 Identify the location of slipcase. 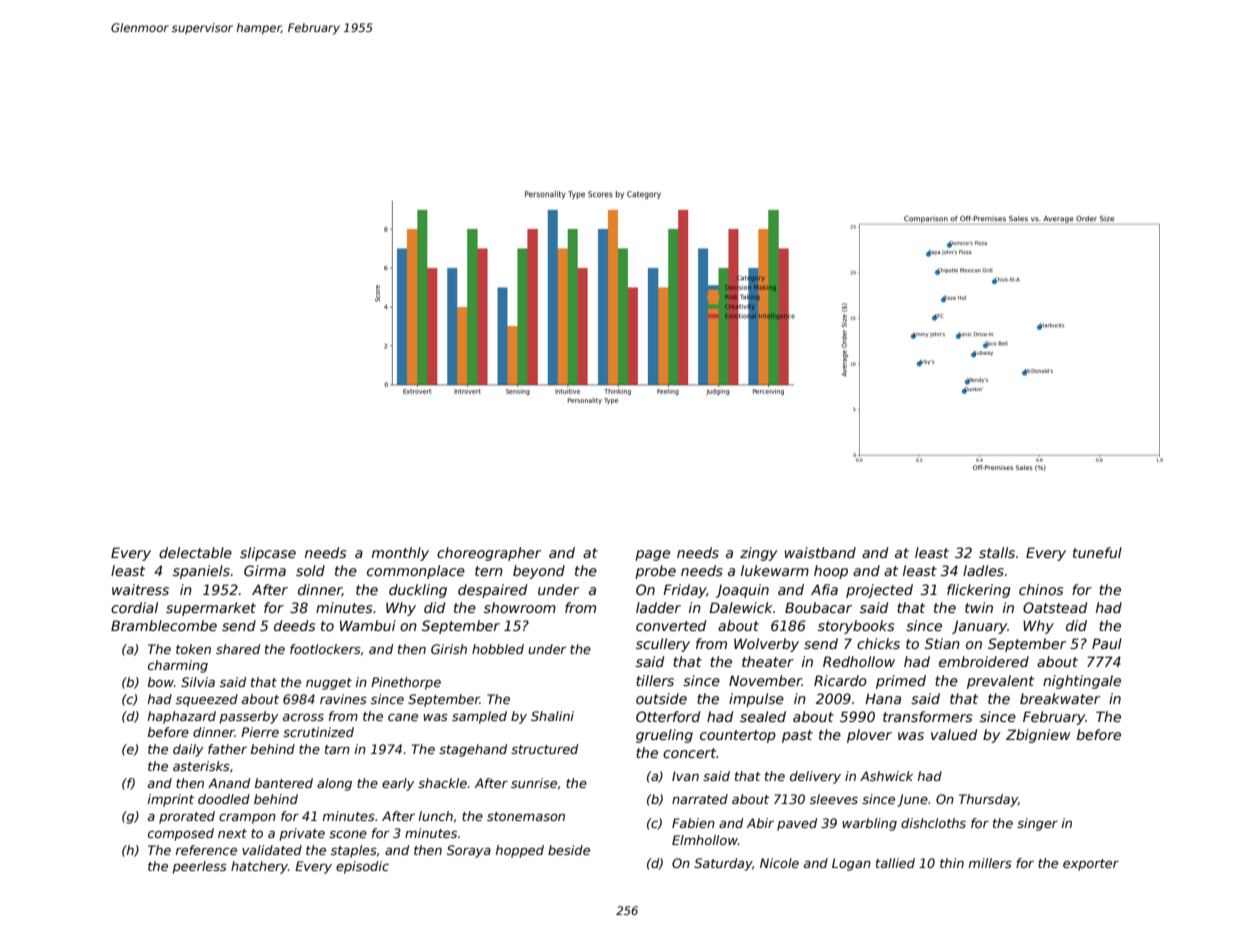
(268, 554).
